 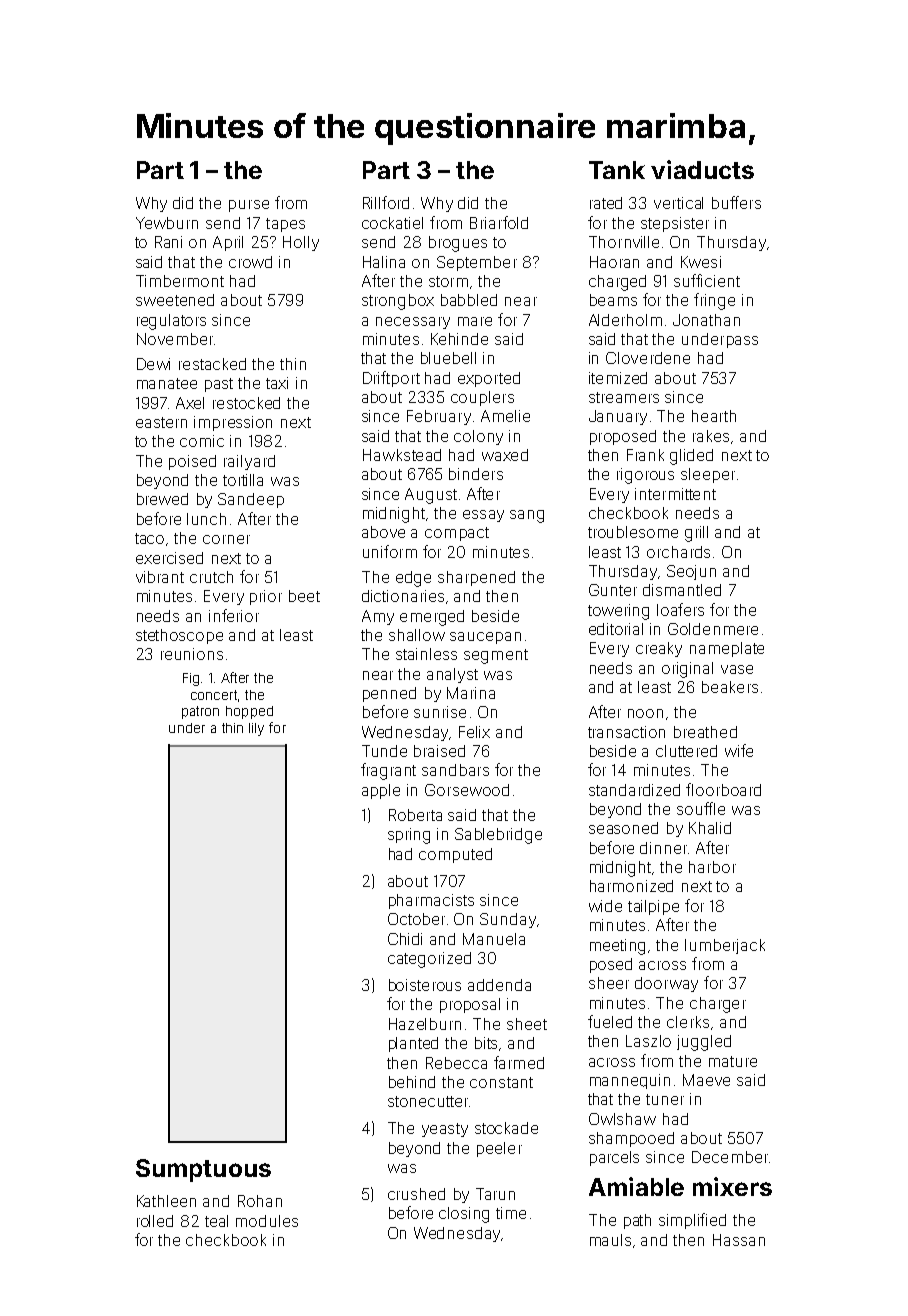 I want to click on Rohan, so click(x=260, y=1201).
